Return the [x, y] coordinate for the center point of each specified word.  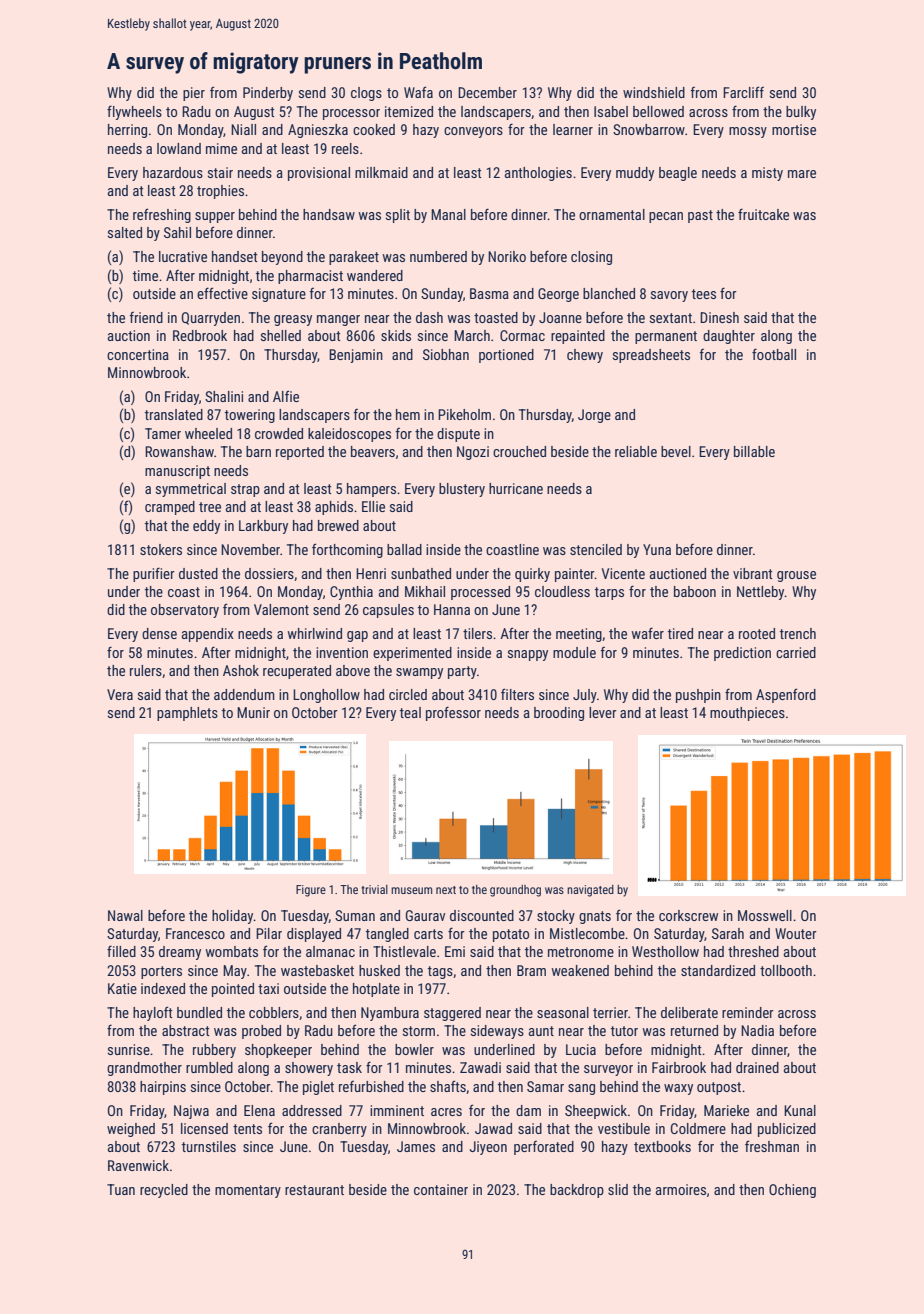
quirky [532, 575]
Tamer [163, 433]
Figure [311, 891]
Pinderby [268, 94]
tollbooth [786, 970]
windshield [654, 92]
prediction [742, 654]
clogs [366, 94]
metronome [581, 952]
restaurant [314, 1190]
